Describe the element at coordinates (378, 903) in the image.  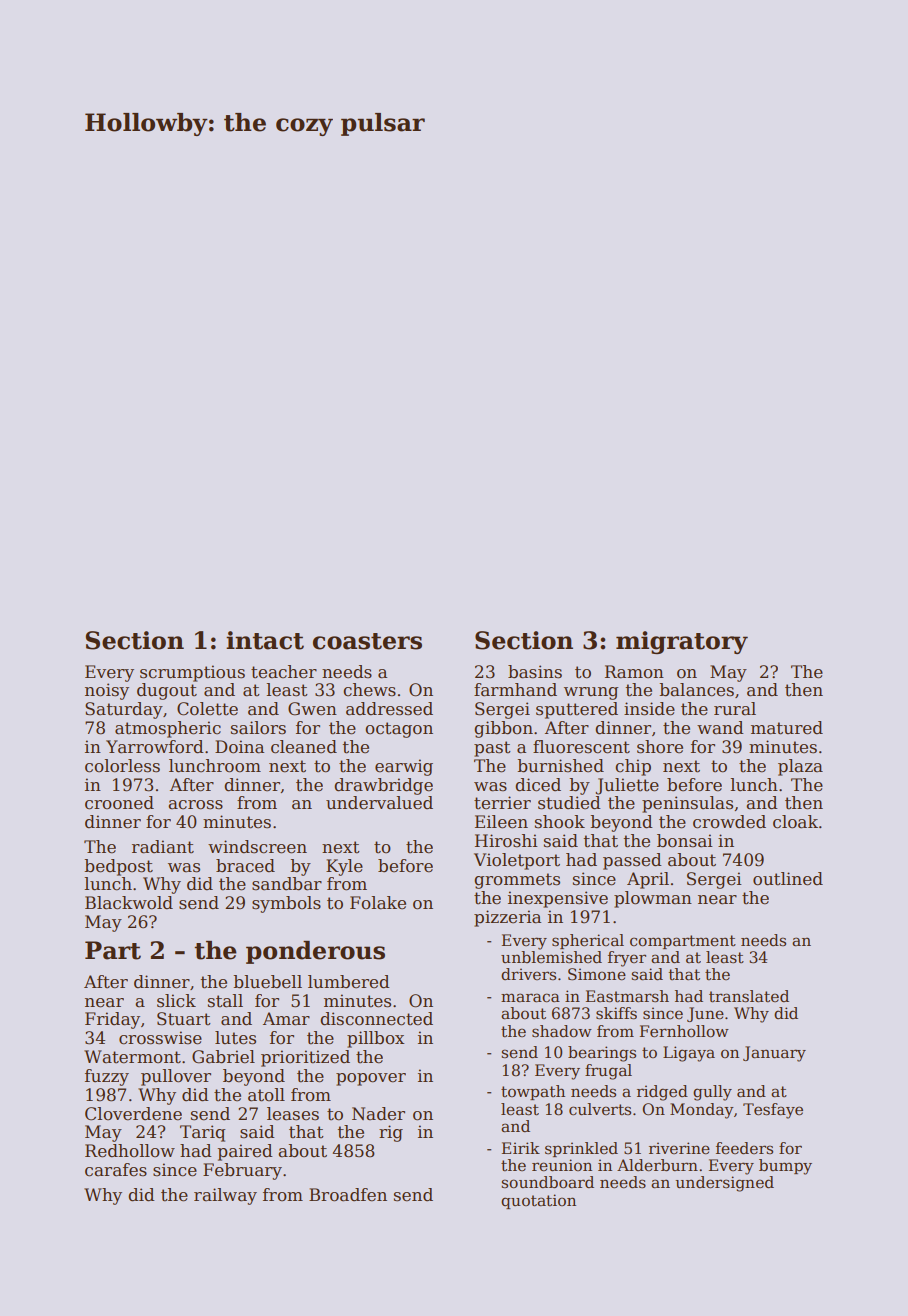
I see `Folake` at that location.
